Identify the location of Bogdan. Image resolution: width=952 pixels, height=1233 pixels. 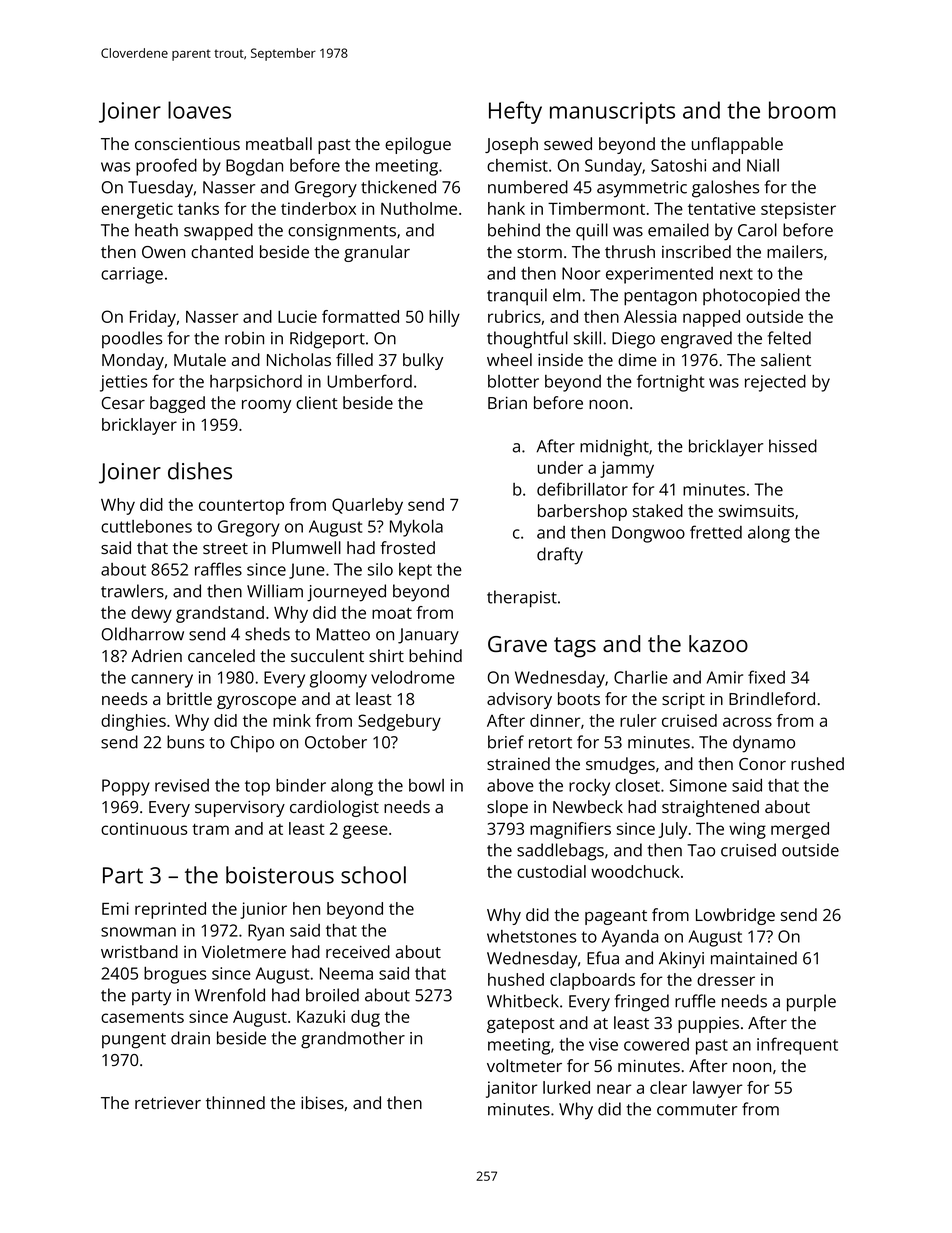
(254, 167).
